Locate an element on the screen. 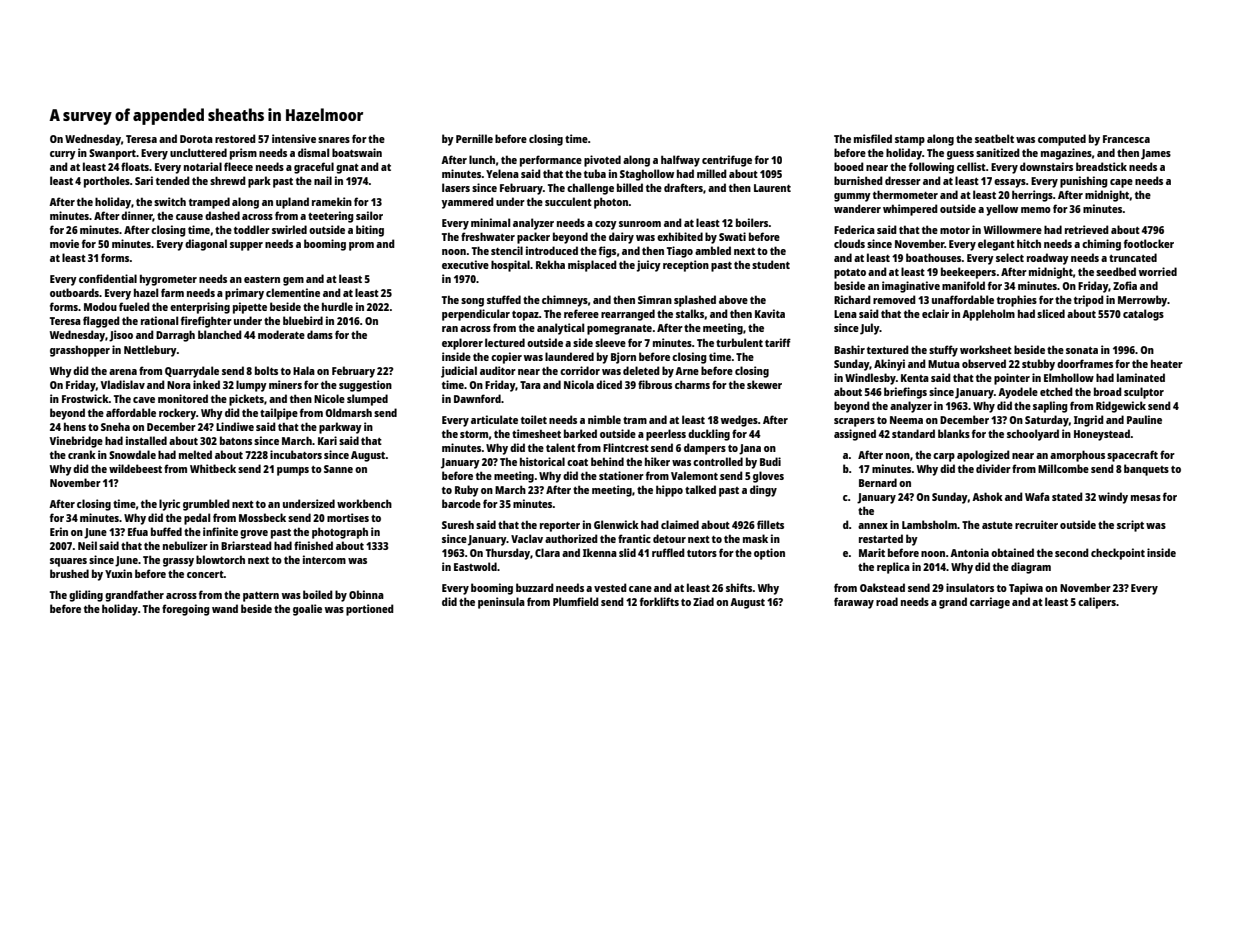  imaginative is located at coordinates (911, 287).
